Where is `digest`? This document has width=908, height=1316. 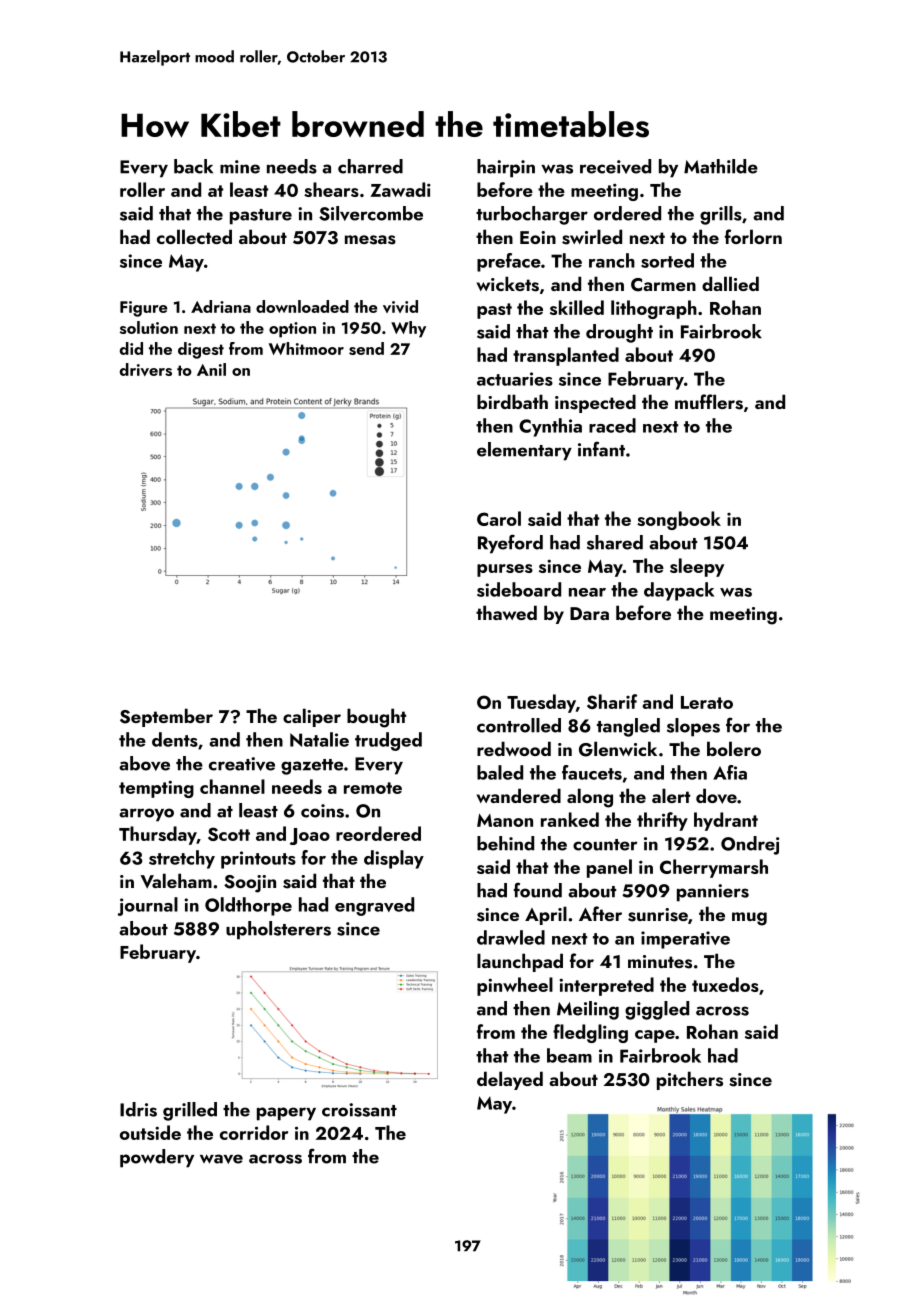
digest is located at coordinates (201, 350).
